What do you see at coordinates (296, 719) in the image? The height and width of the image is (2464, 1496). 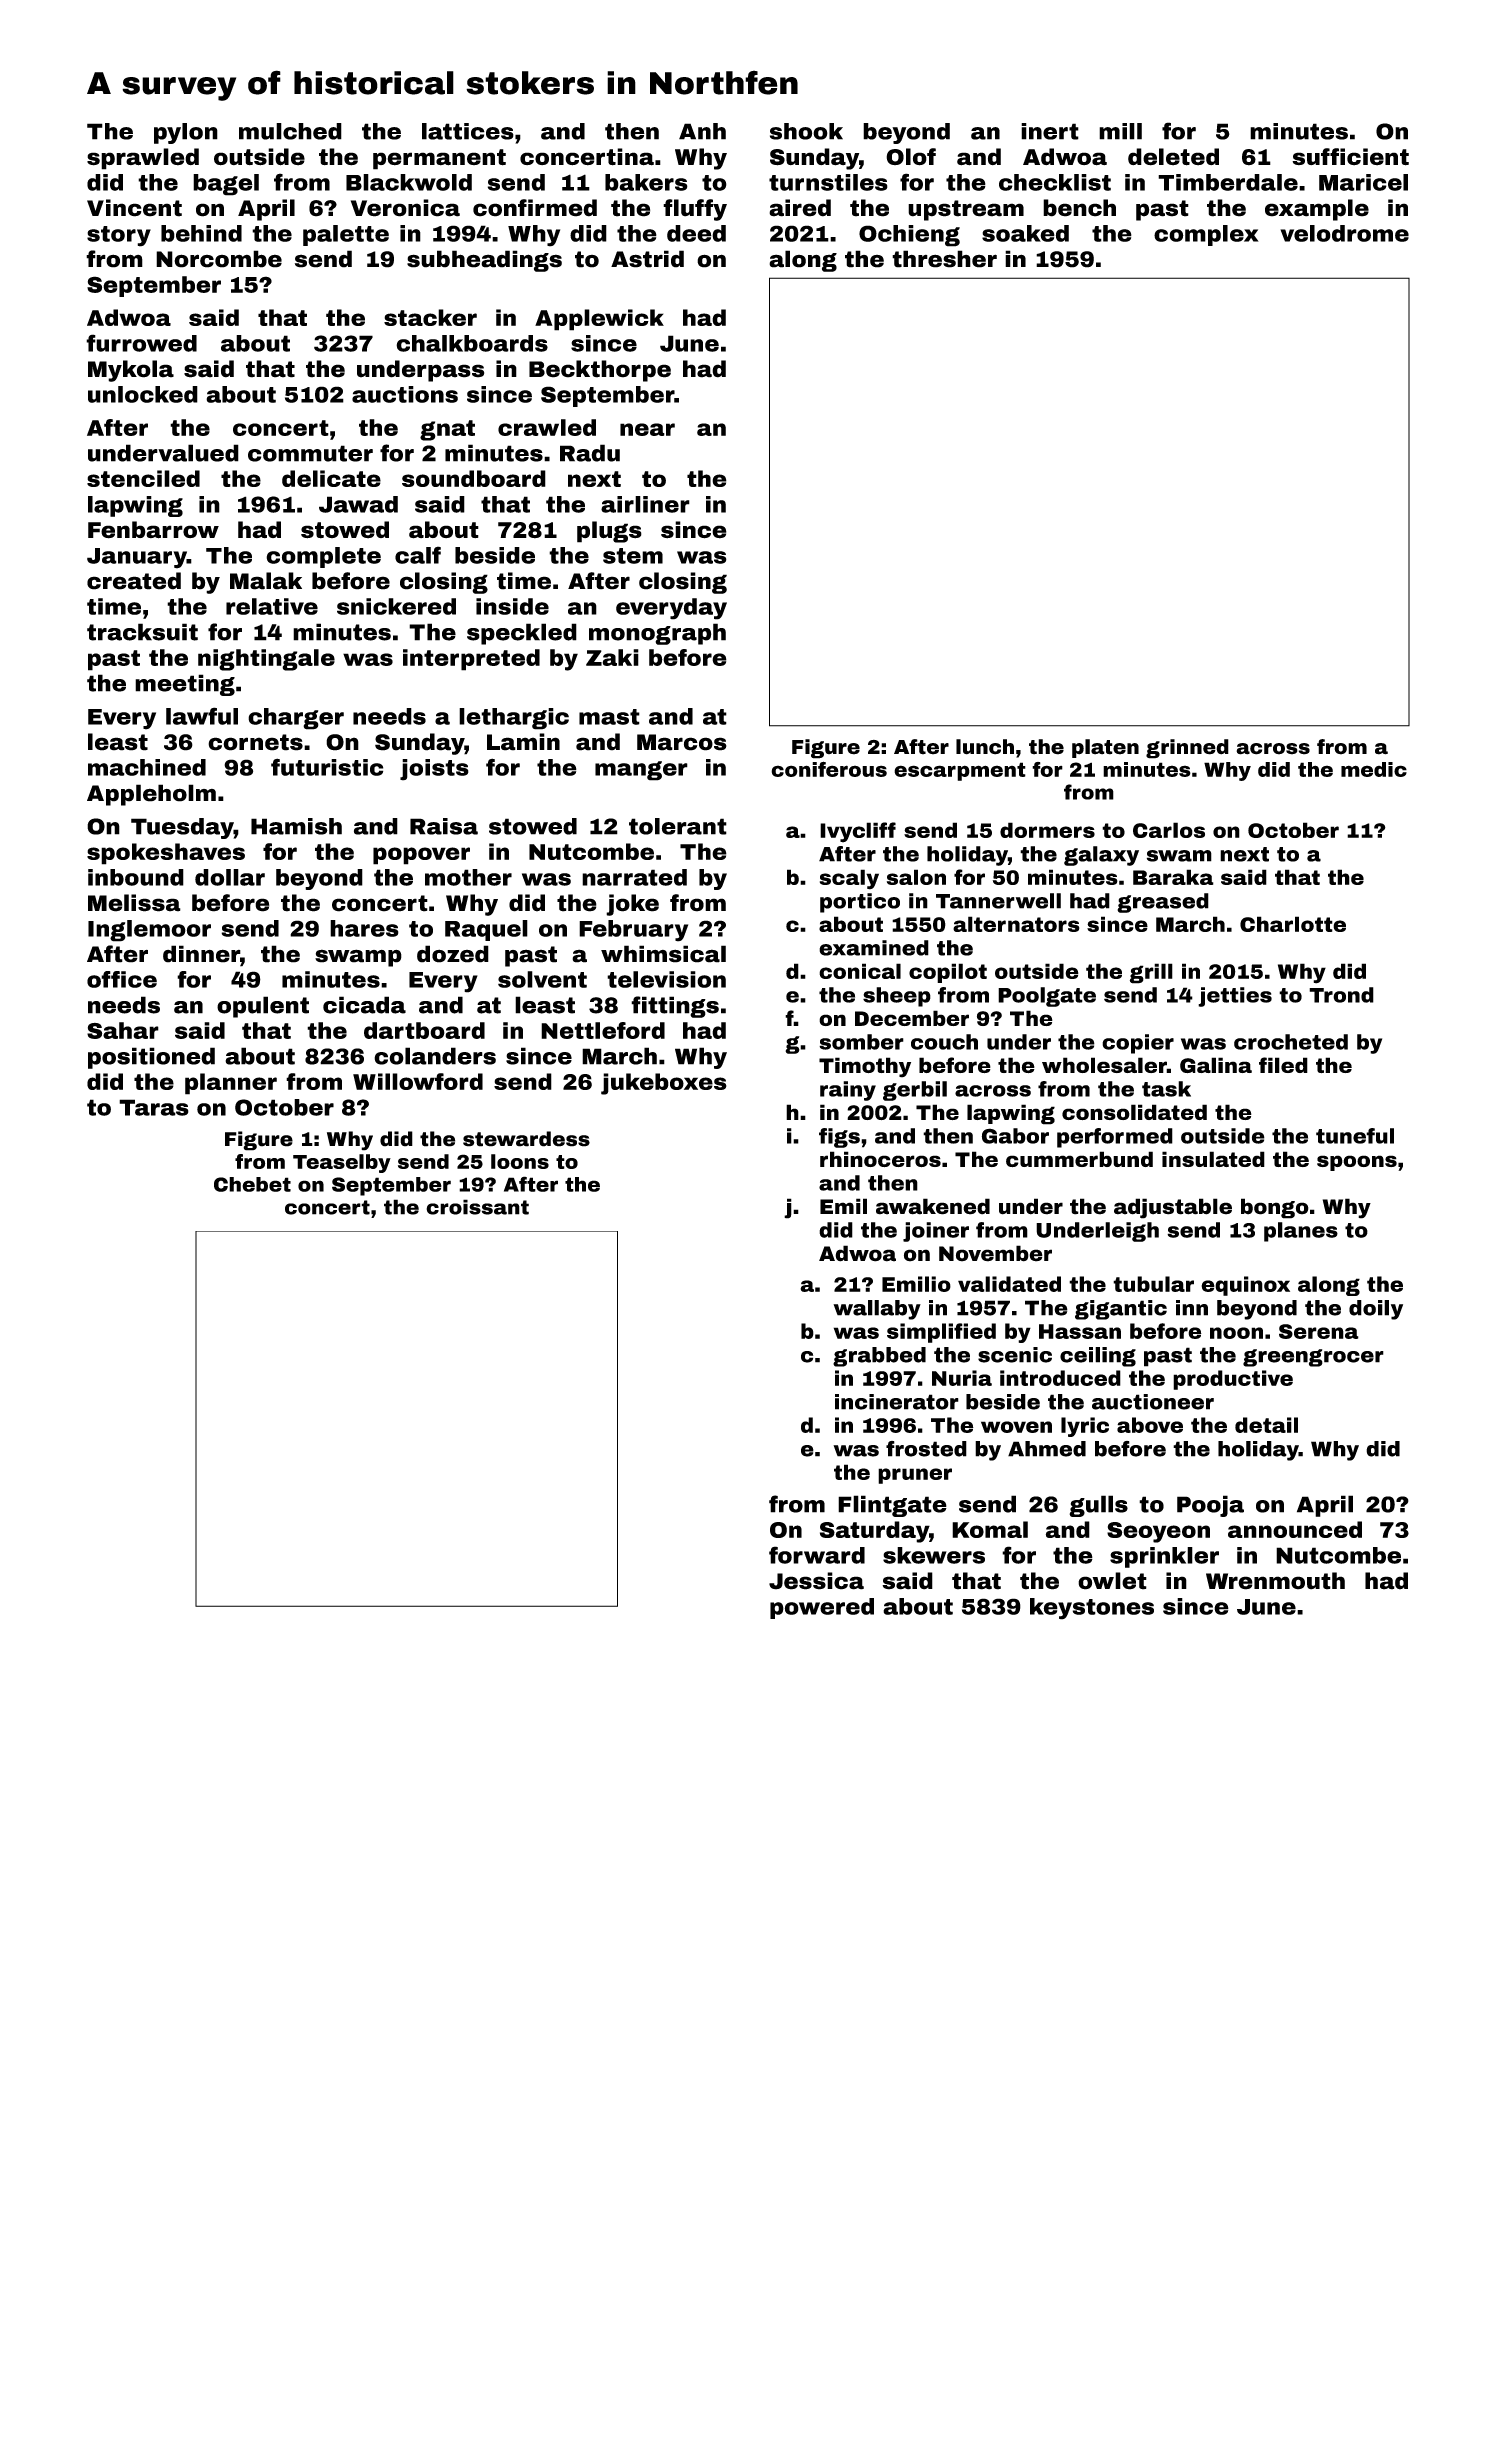 I see `charger` at bounding box center [296, 719].
